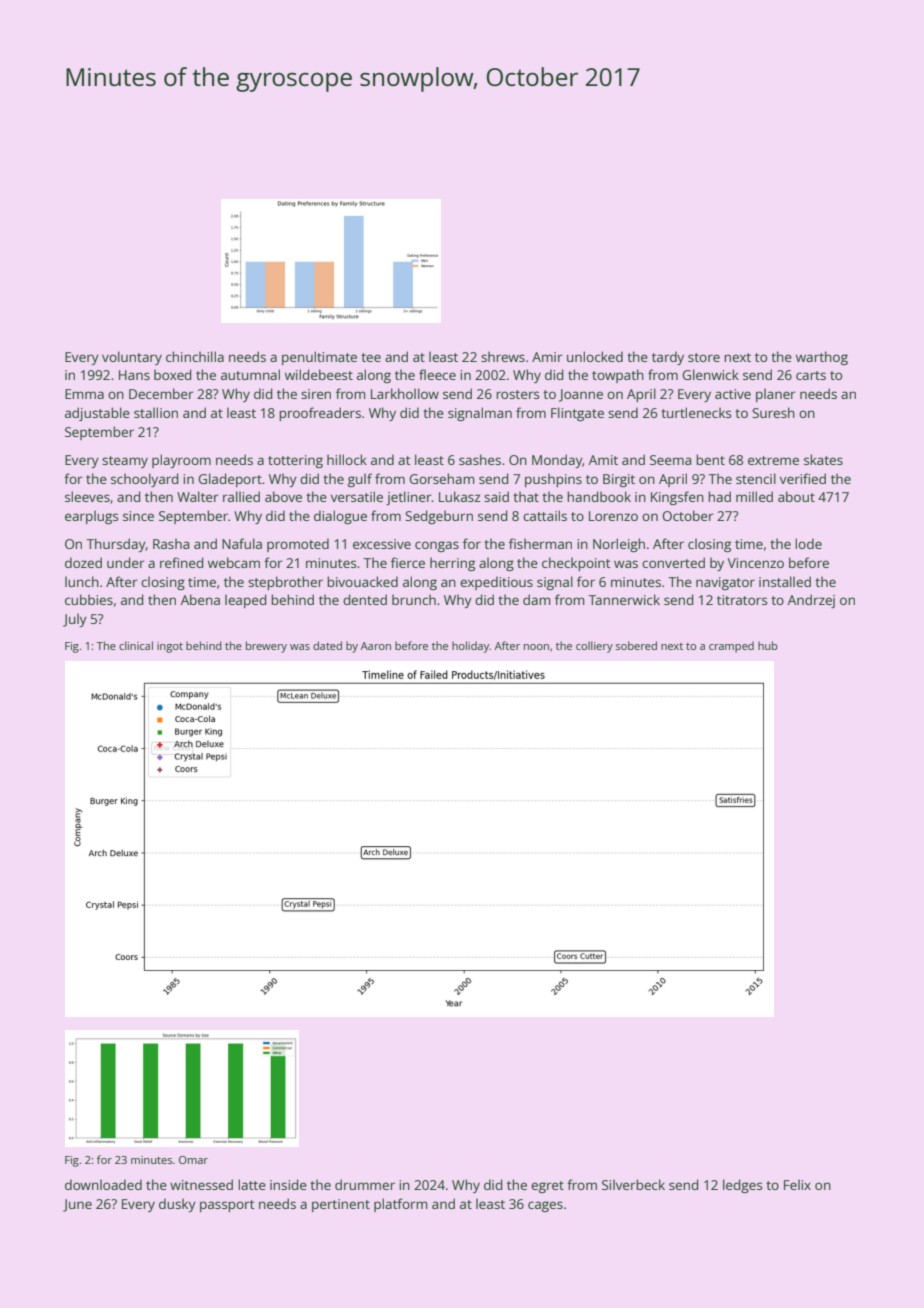 Image resolution: width=924 pixels, height=1308 pixels. What do you see at coordinates (382, 544) in the screenshot?
I see `excessive` at bounding box center [382, 544].
